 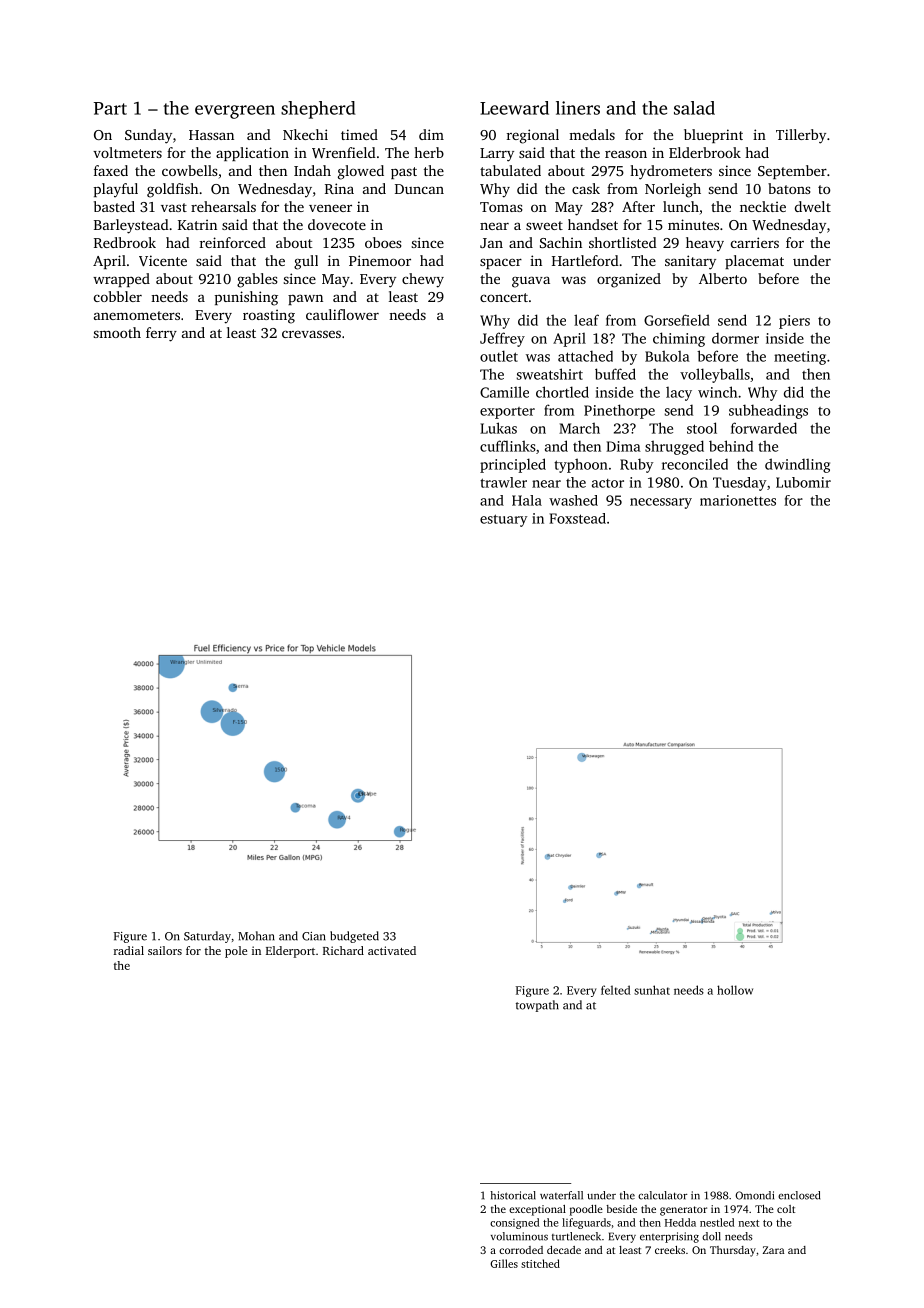 I want to click on voltmeters, so click(x=127, y=152).
